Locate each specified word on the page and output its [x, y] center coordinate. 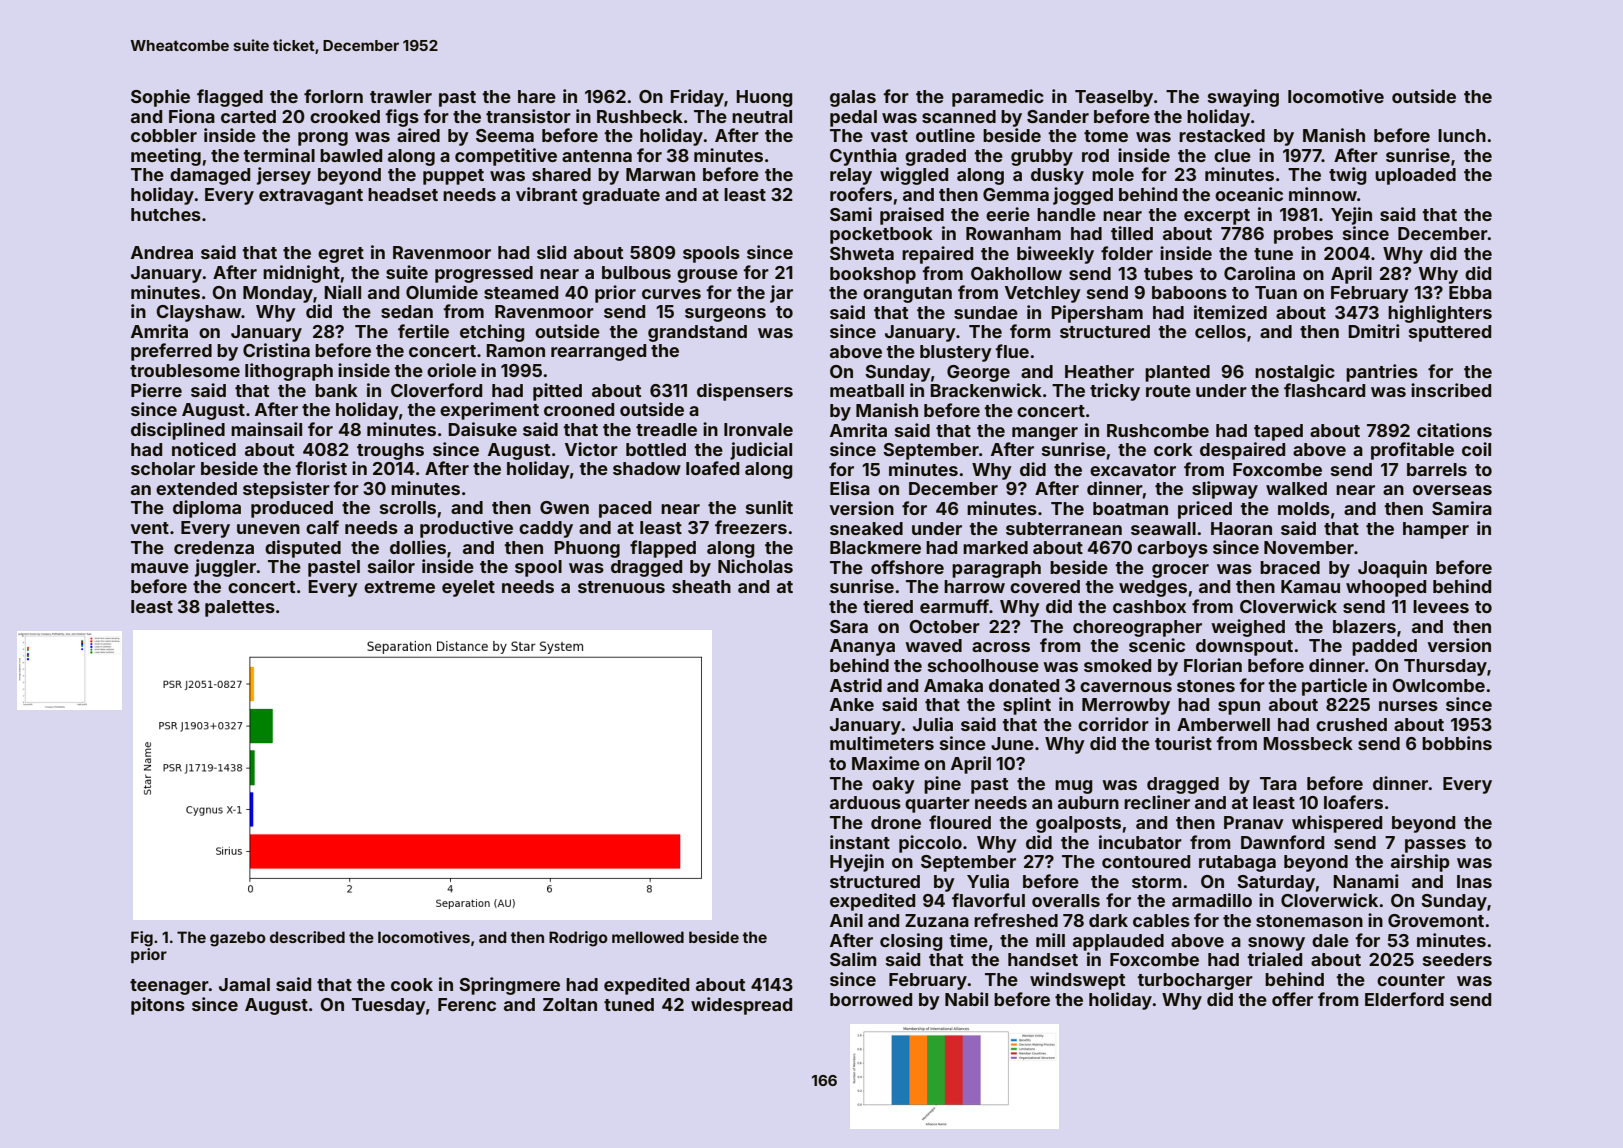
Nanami [1366, 881]
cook [412, 984]
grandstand [697, 333]
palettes [240, 608]
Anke [852, 704]
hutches [166, 214]
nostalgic [1295, 373]
